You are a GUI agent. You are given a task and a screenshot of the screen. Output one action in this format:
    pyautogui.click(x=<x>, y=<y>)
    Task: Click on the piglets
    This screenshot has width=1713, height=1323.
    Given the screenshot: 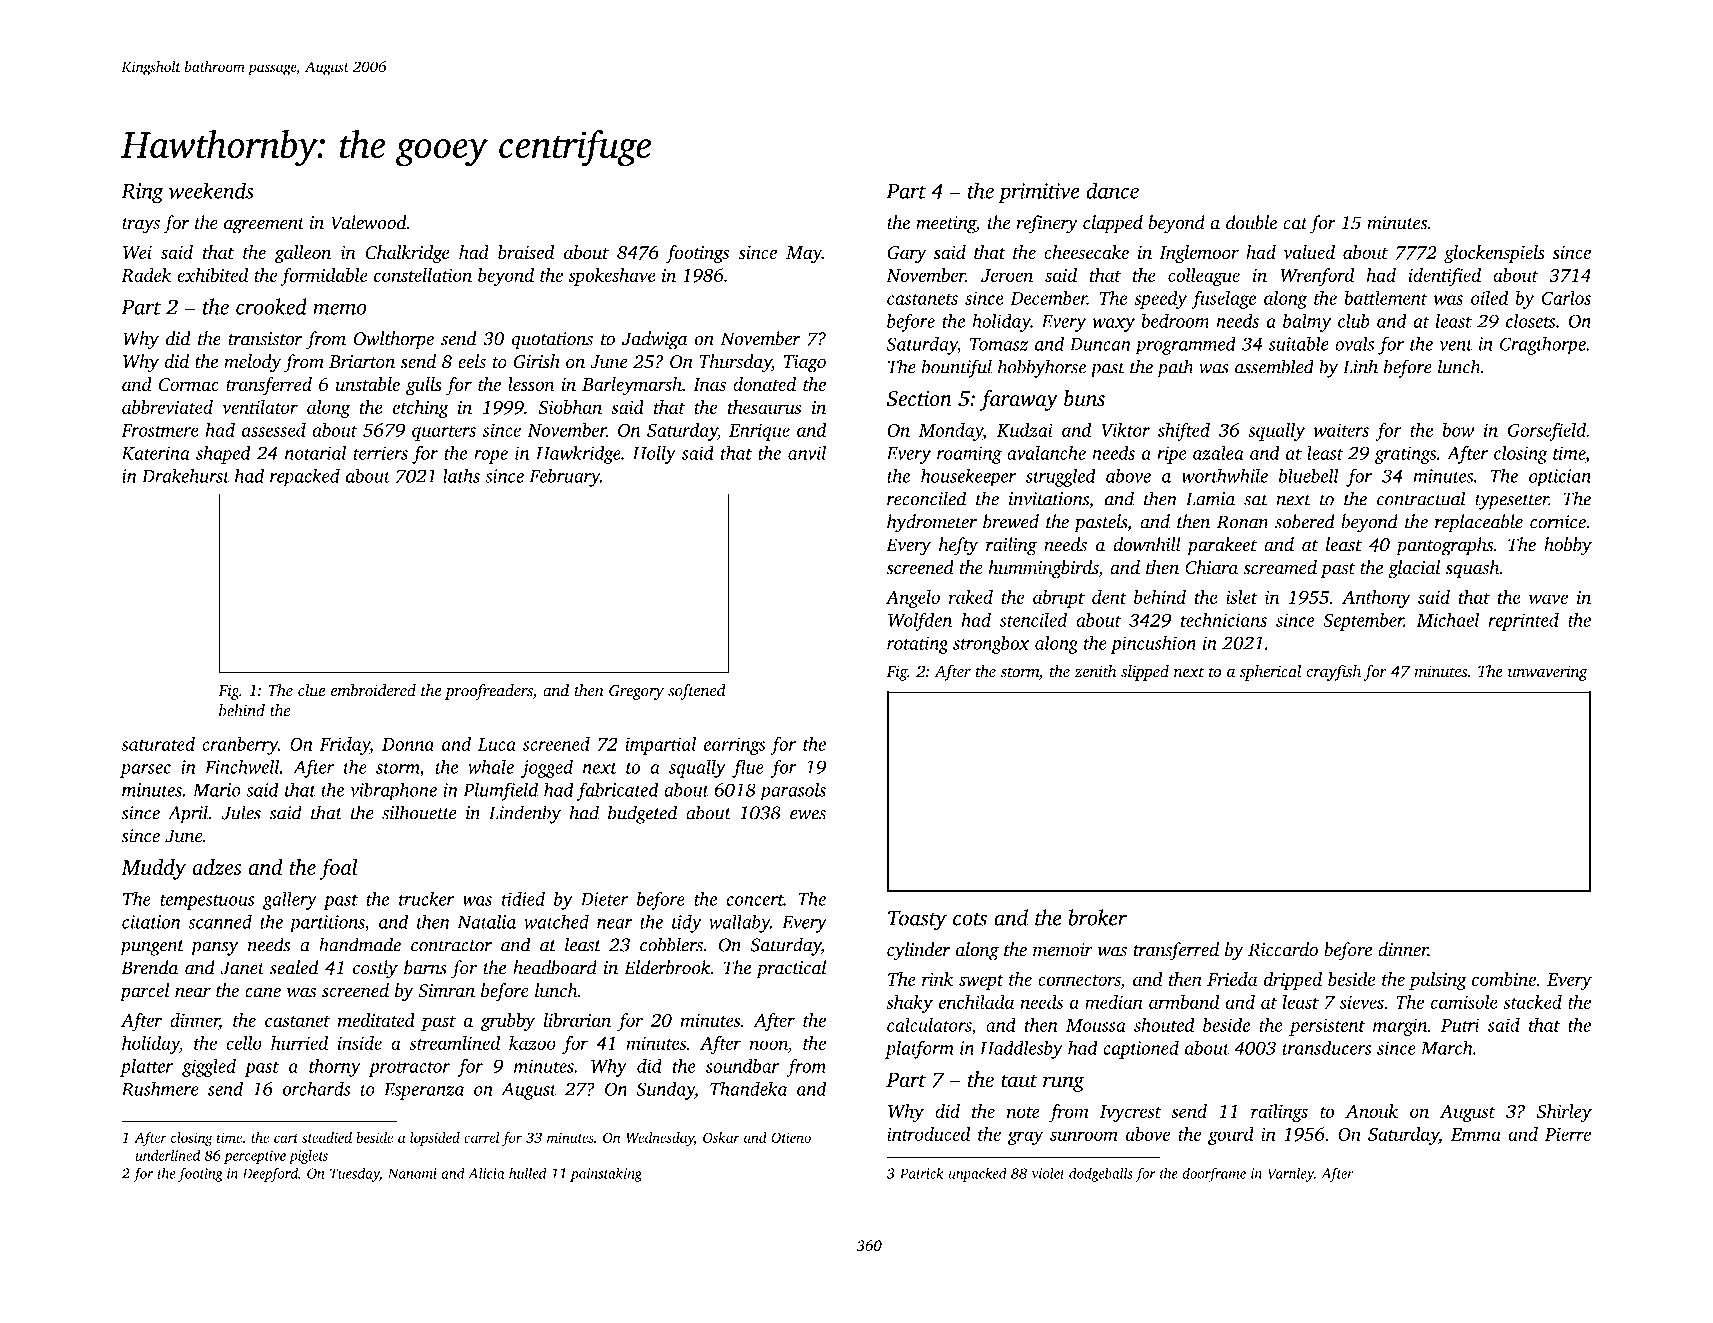 What is the action you would take?
    pyautogui.click(x=308, y=1157)
